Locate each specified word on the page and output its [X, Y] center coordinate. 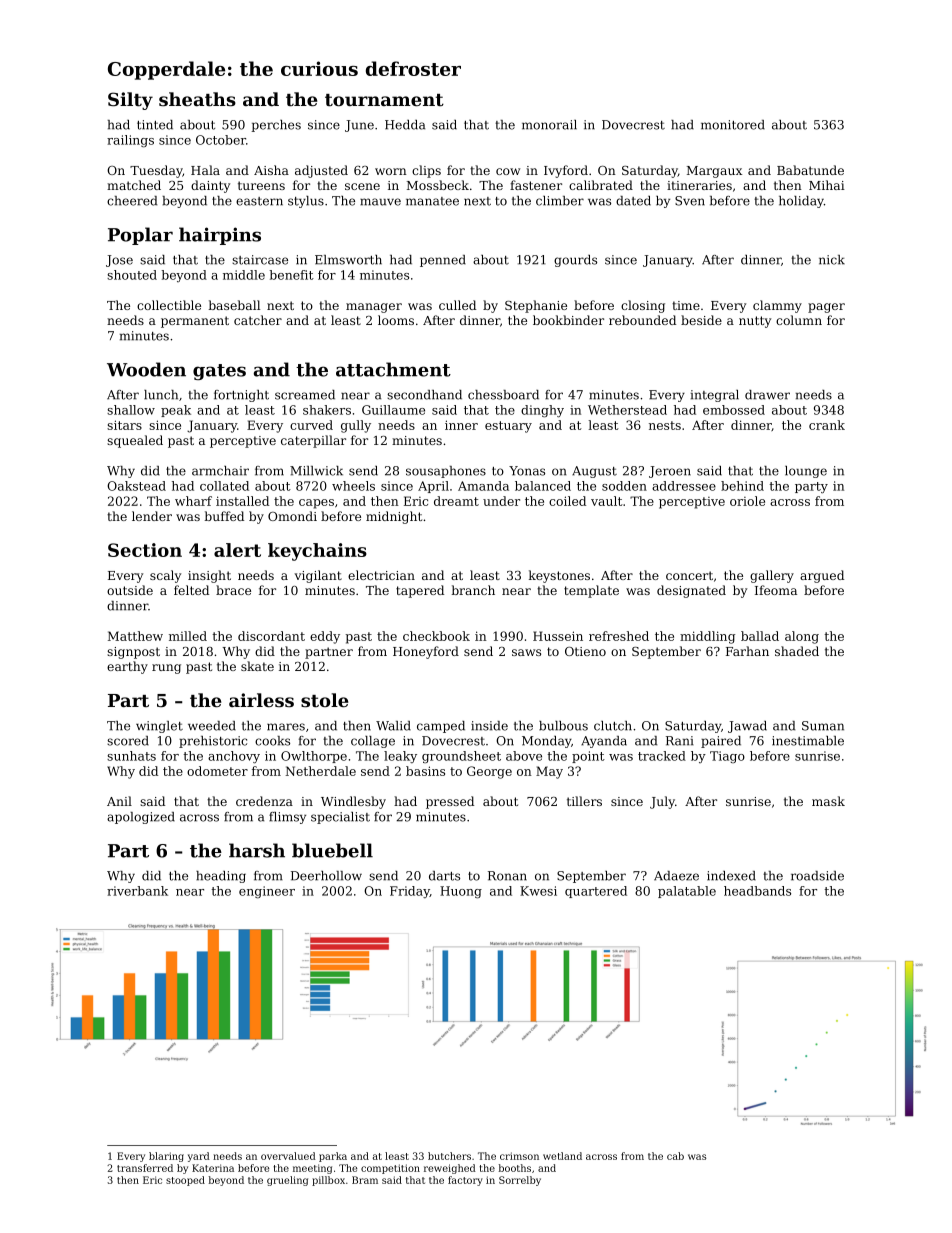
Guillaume [393, 410]
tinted [155, 125]
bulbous [563, 726]
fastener [536, 185]
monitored [733, 125]
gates [219, 372]
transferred [145, 1168]
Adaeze [676, 876]
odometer [217, 771]
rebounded [642, 320]
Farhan [747, 651]
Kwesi [538, 891]
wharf [193, 501]
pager [826, 308]
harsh [257, 850]
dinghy [542, 411]
